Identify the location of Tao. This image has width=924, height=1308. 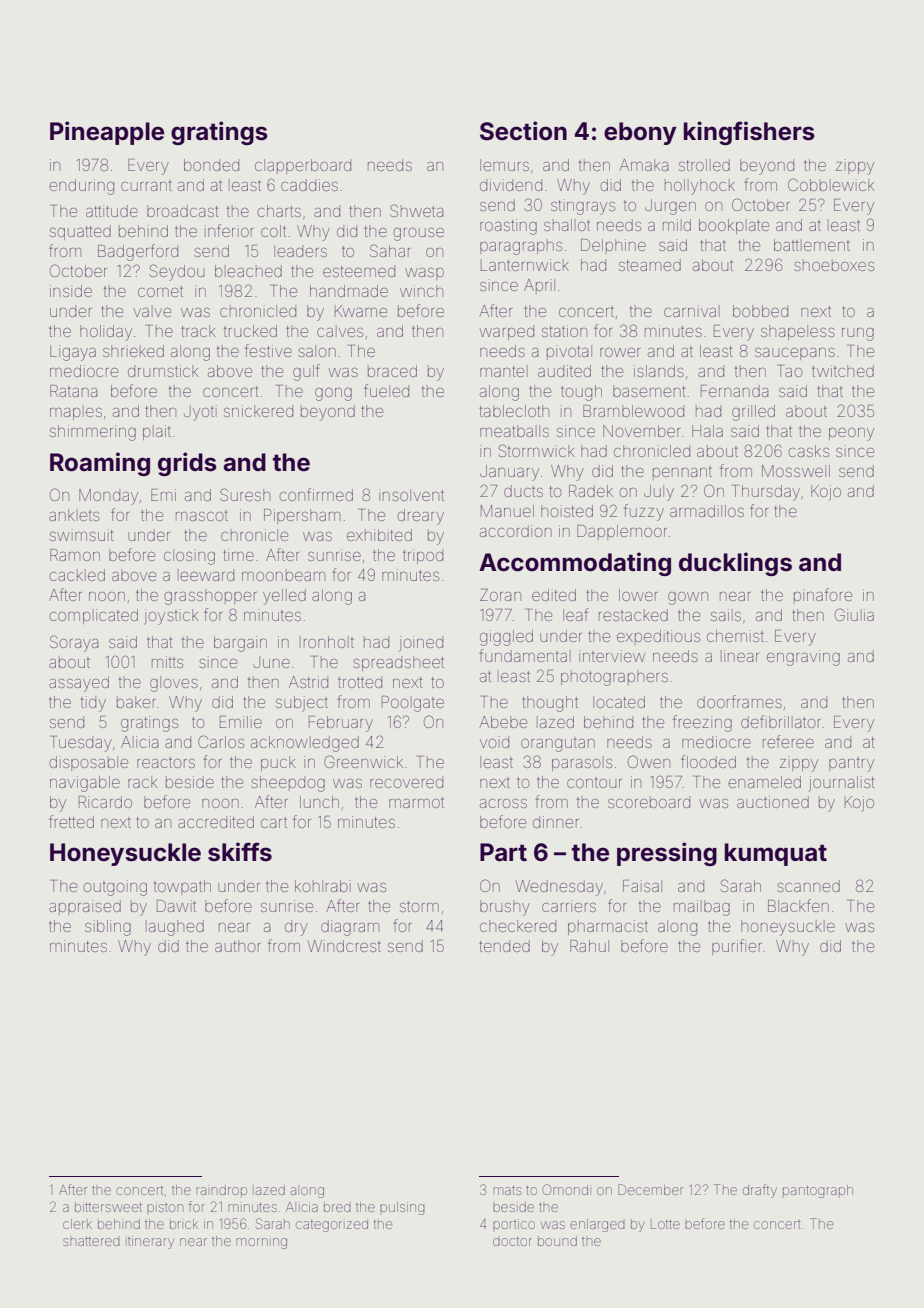
(790, 371).
